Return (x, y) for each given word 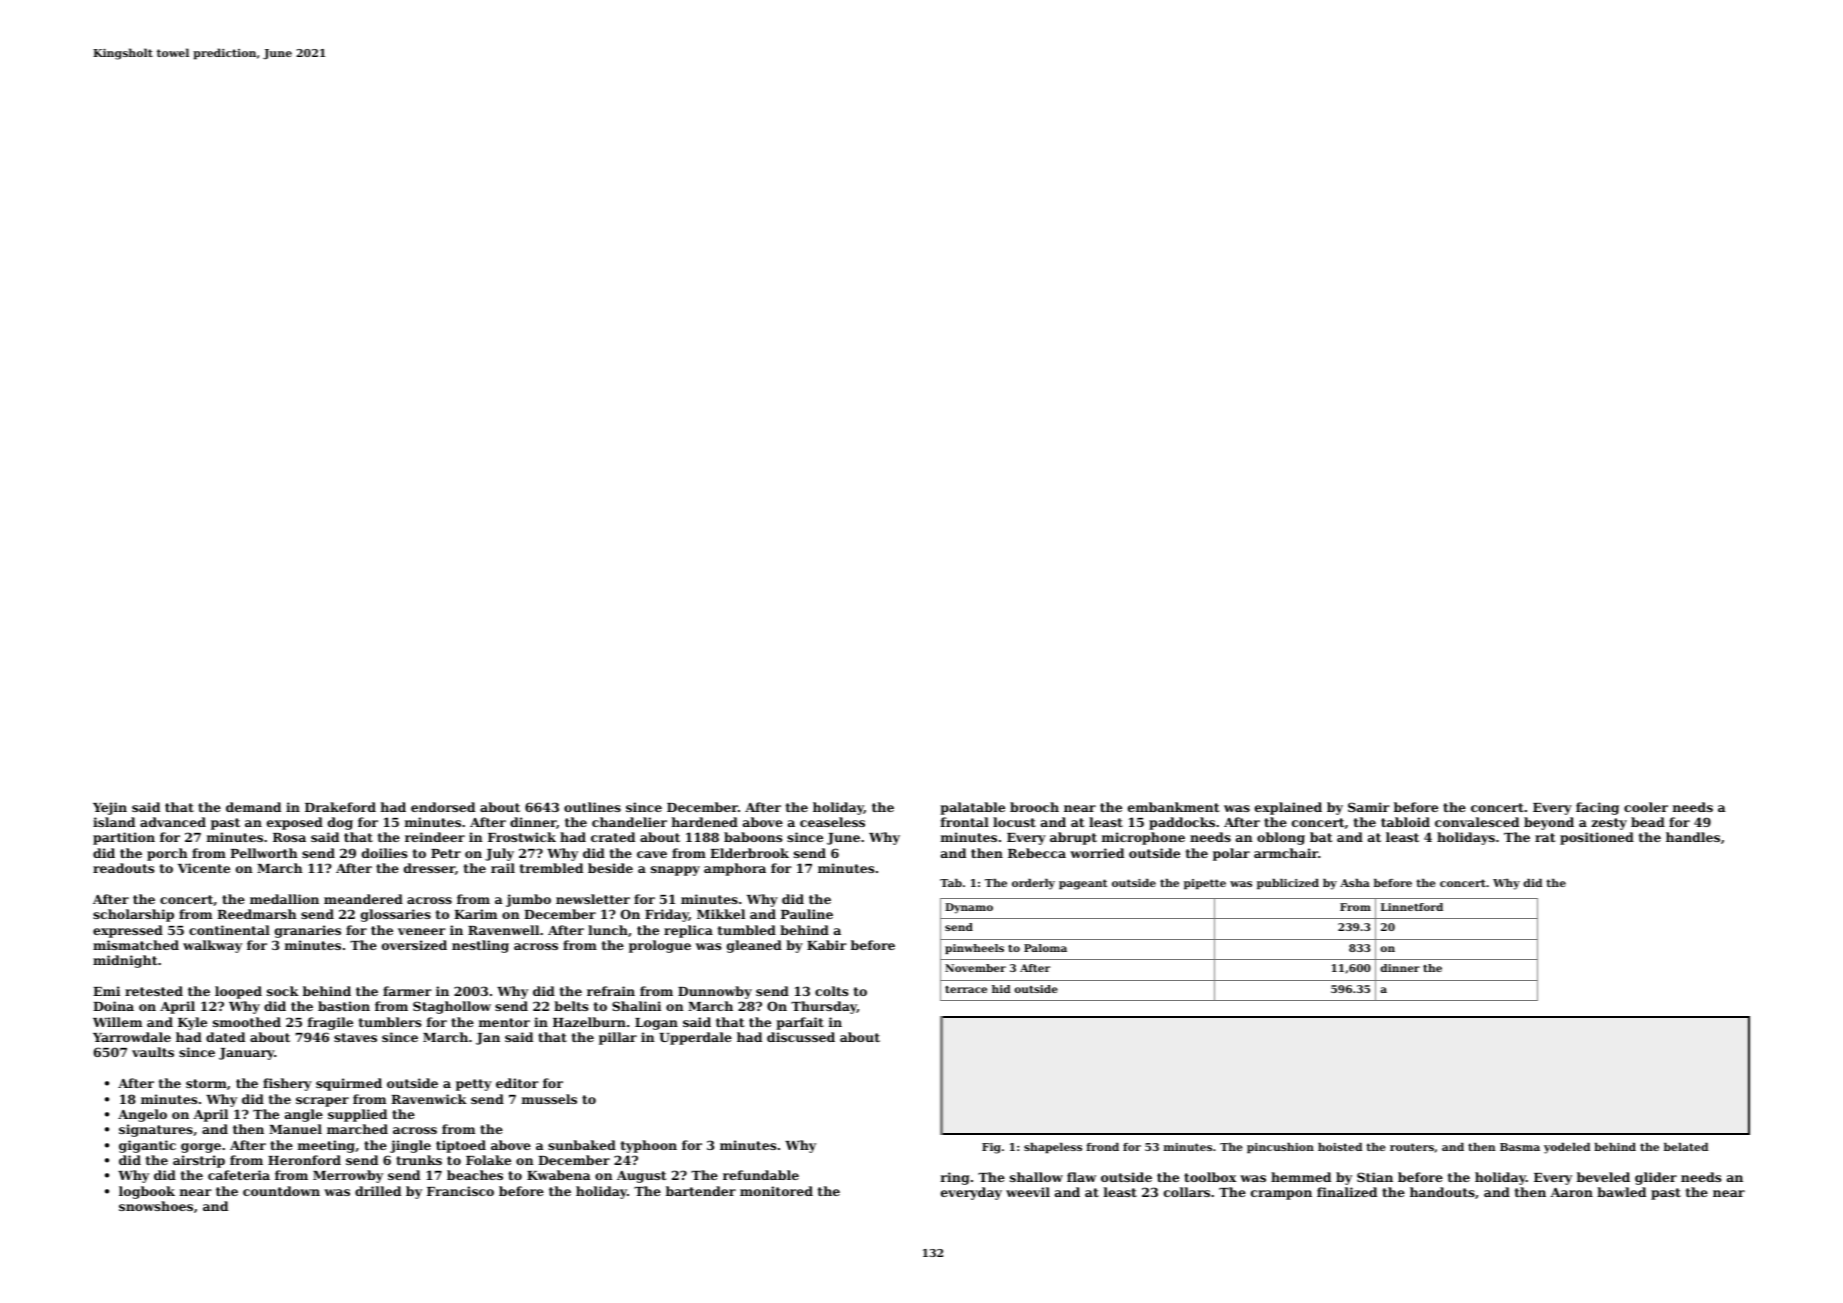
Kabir (827, 945)
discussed (801, 1037)
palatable (972, 808)
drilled (378, 1191)
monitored (776, 1191)
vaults (153, 1052)
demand (253, 807)
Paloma (1045, 948)
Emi (106, 991)
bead (1648, 822)
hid (1001, 989)
